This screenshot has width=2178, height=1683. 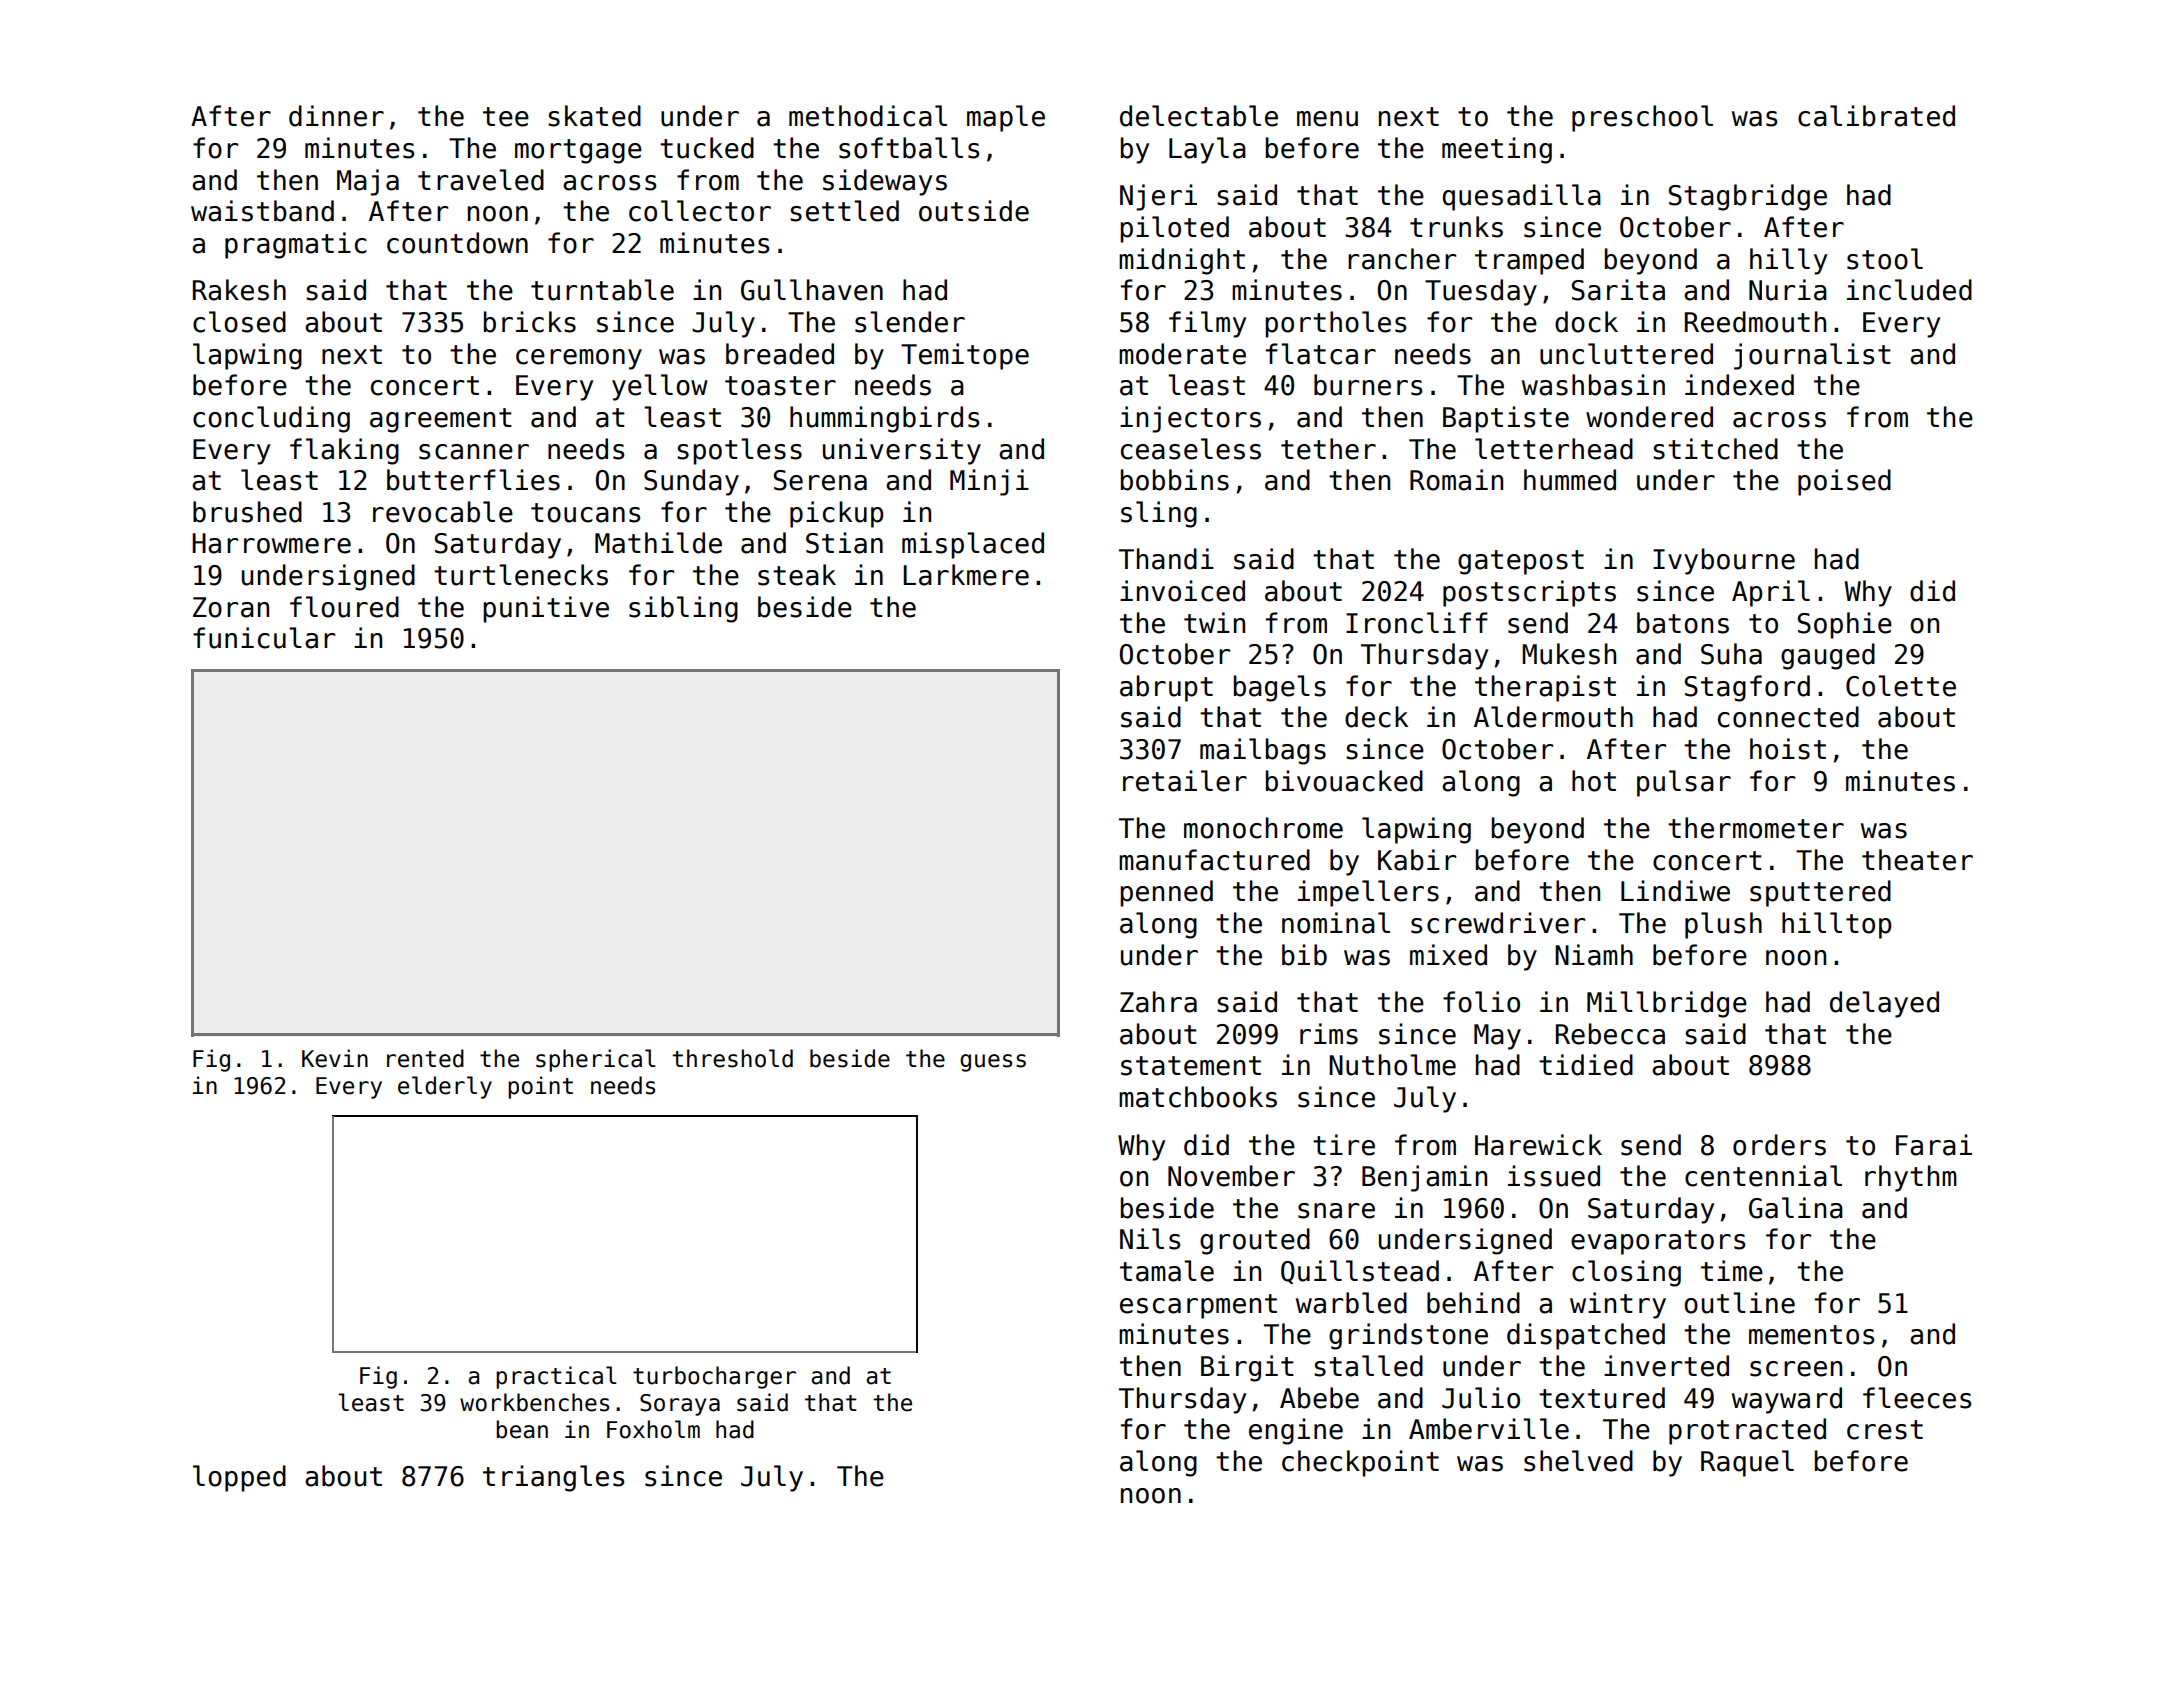 What do you see at coordinates (974, 211) in the screenshot?
I see `outside` at bounding box center [974, 211].
